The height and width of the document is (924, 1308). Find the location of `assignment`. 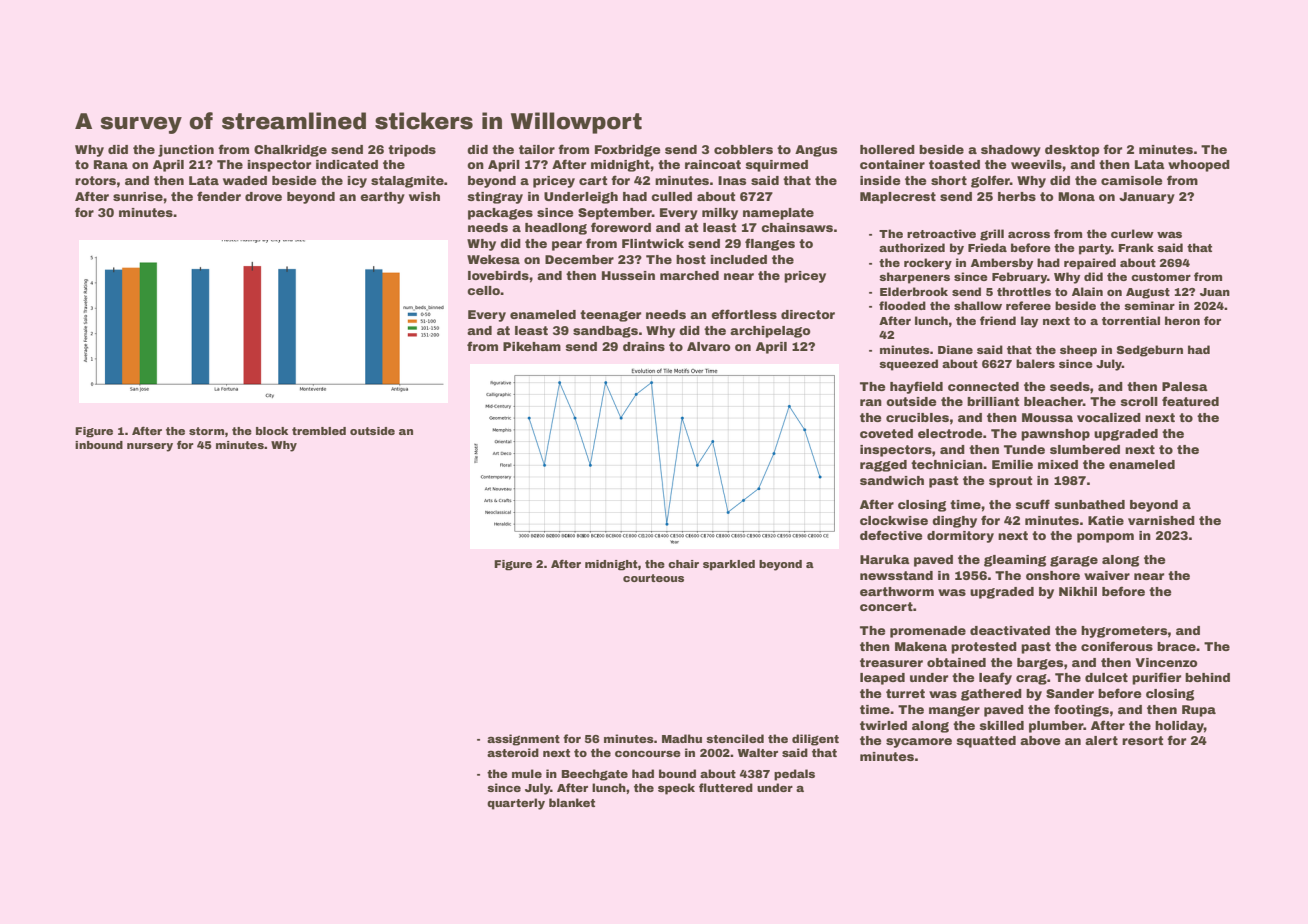

assignment is located at coordinates (523, 740).
